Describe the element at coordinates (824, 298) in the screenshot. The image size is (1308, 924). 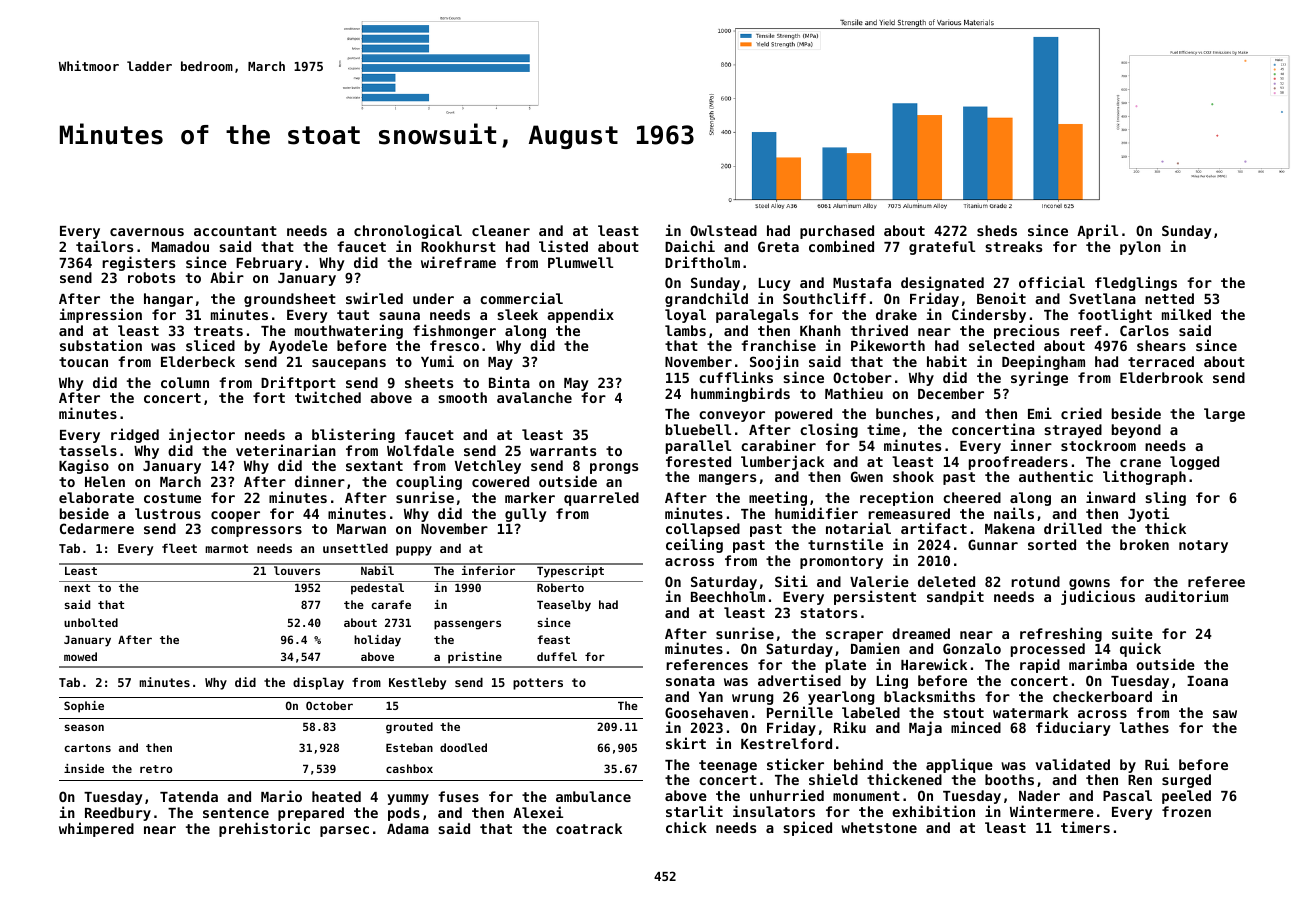
I see `Southcliff` at that location.
